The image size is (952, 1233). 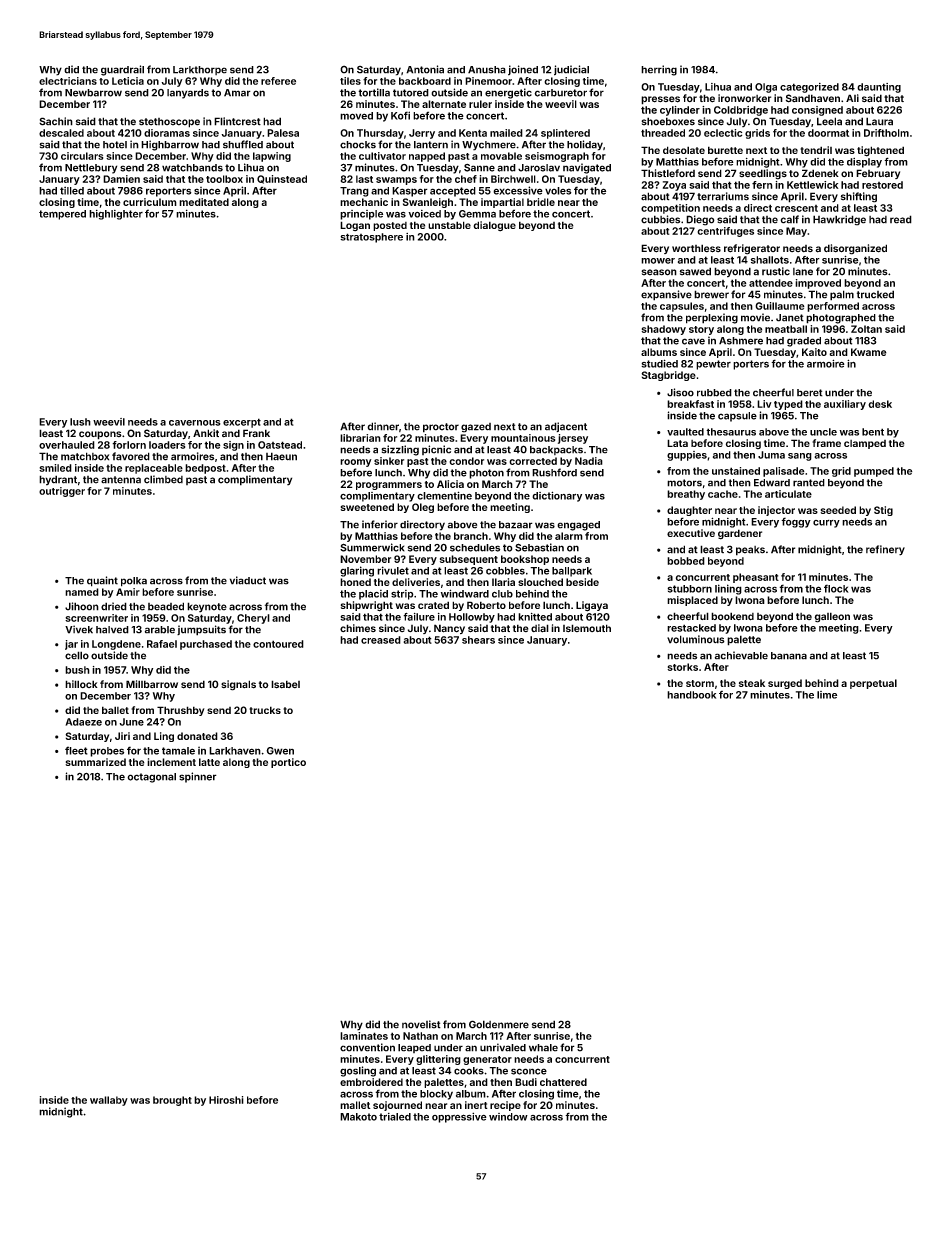 I want to click on Hiroshi, so click(x=226, y=1100).
